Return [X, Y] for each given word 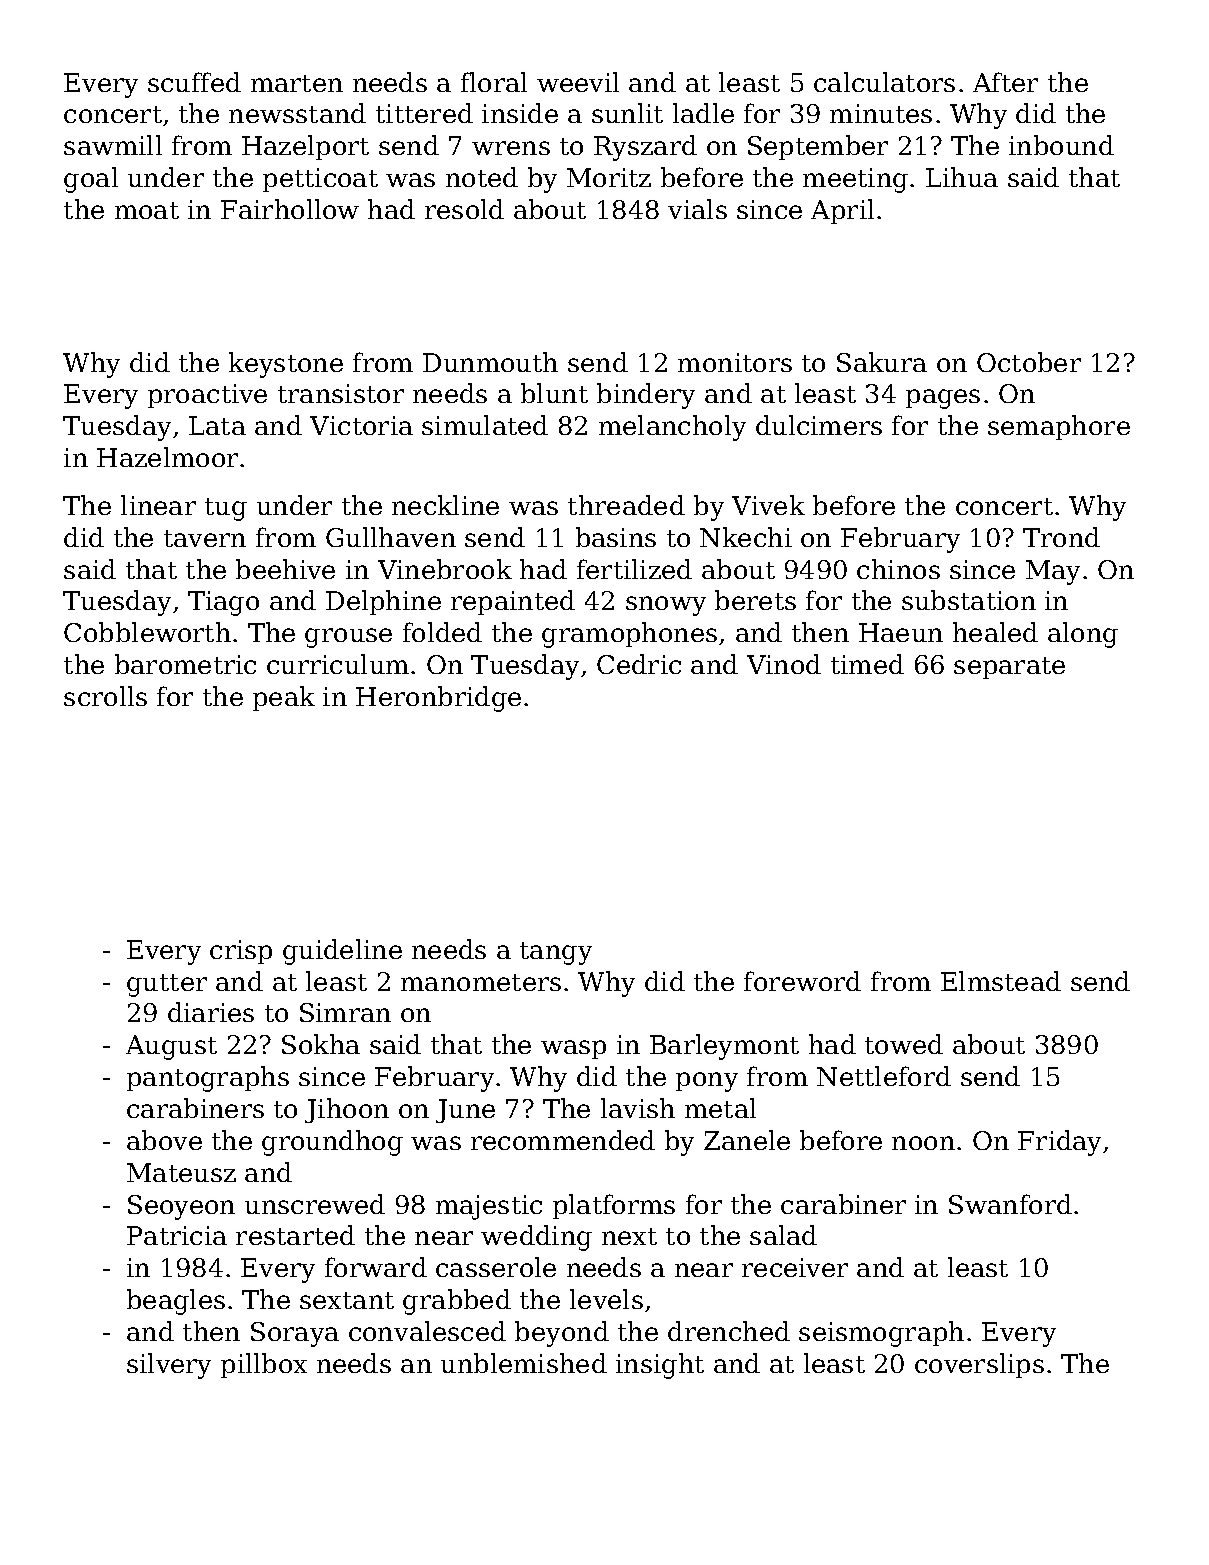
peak [284, 698]
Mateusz [181, 1172]
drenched [729, 1331]
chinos [898, 569]
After [1005, 82]
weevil [578, 82]
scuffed [194, 82]
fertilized [634, 569]
